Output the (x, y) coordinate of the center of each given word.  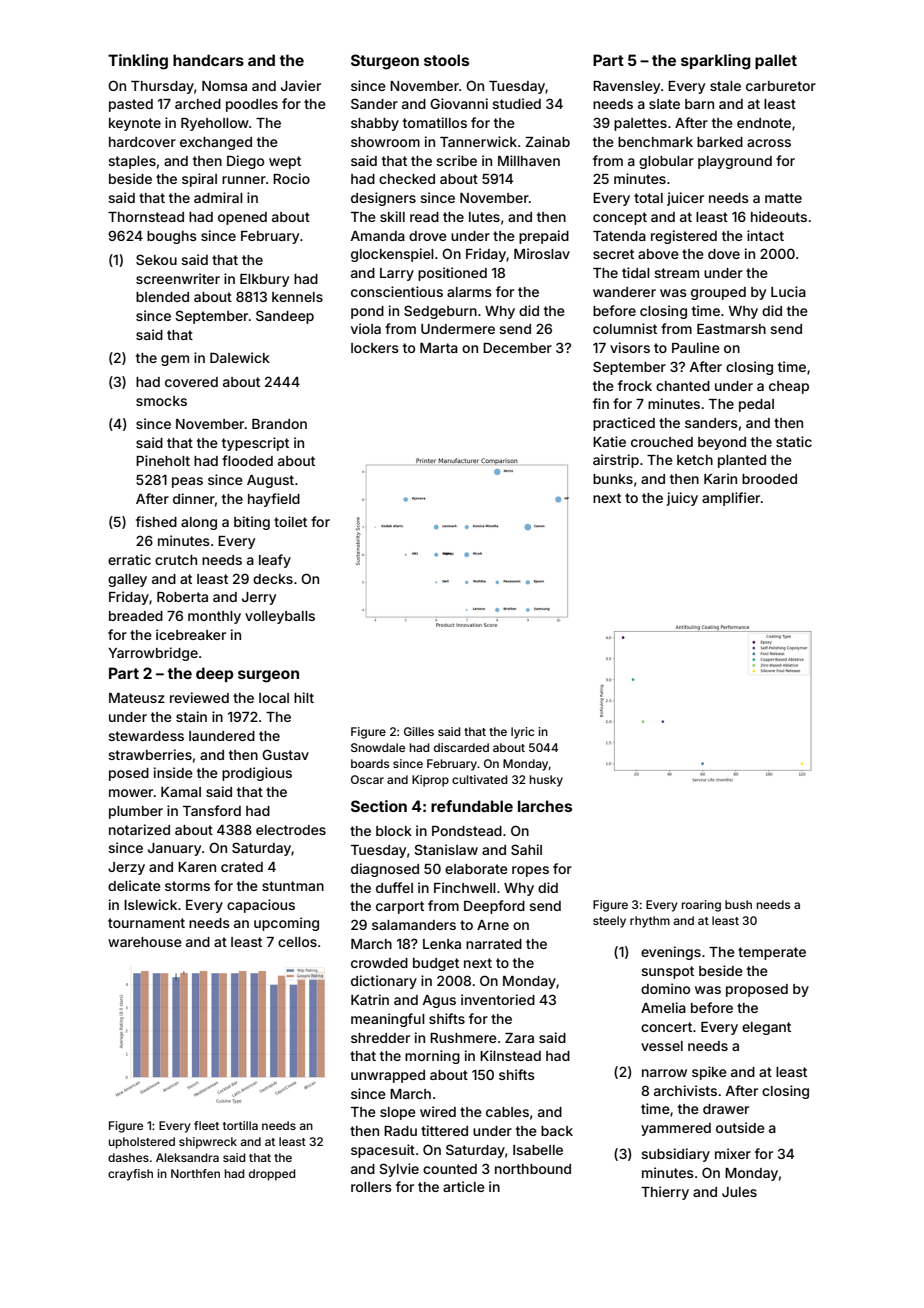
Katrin (370, 999)
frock (635, 385)
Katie (609, 441)
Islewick (150, 904)
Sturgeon (385, 62)
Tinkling (138, 62)
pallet (776, 61)
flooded (247, 460)
